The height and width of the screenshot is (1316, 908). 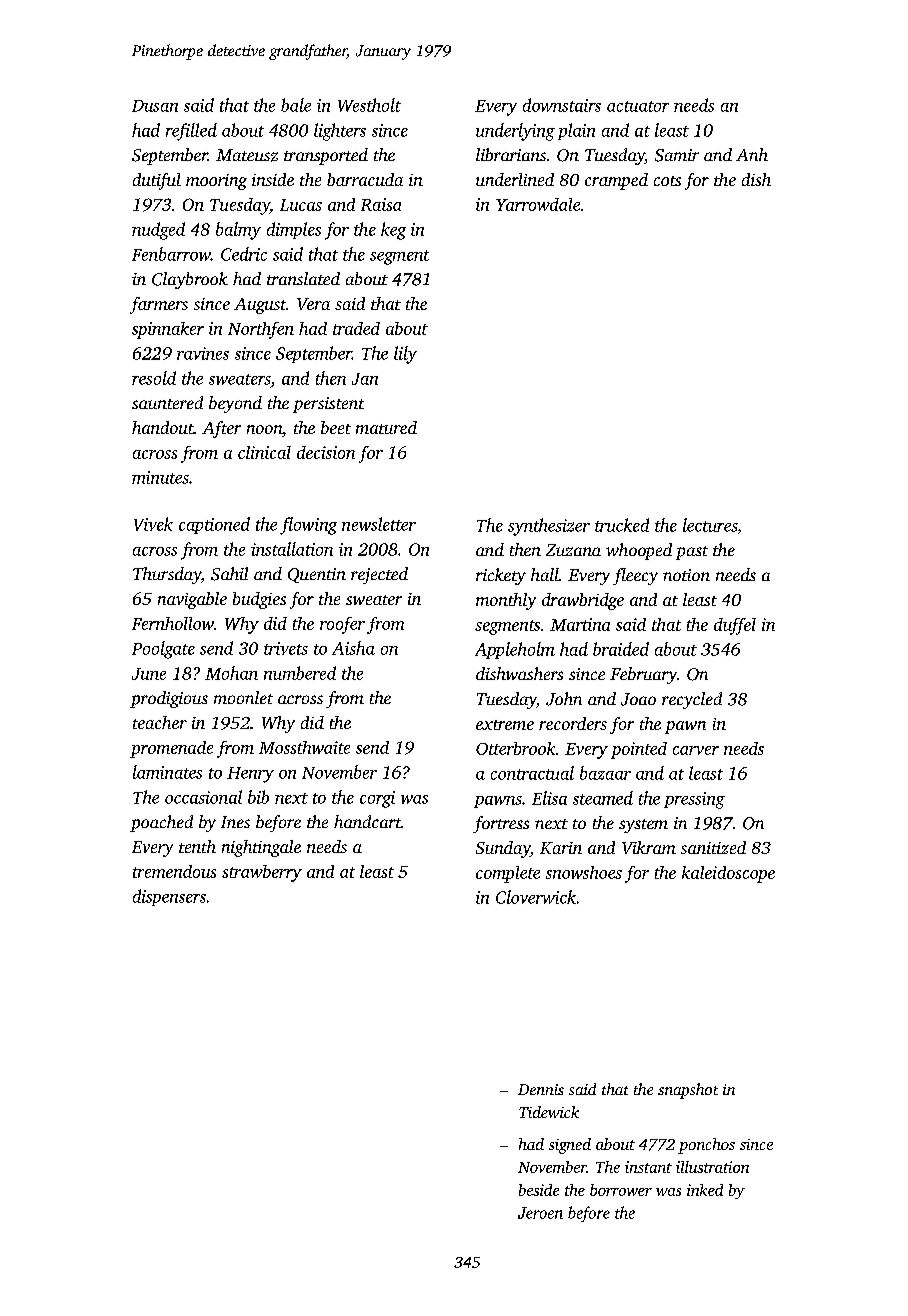 What do you see at coordinates (160, 722) in the screenshot?
I see `teacher` at bounding box center [160, 722].
